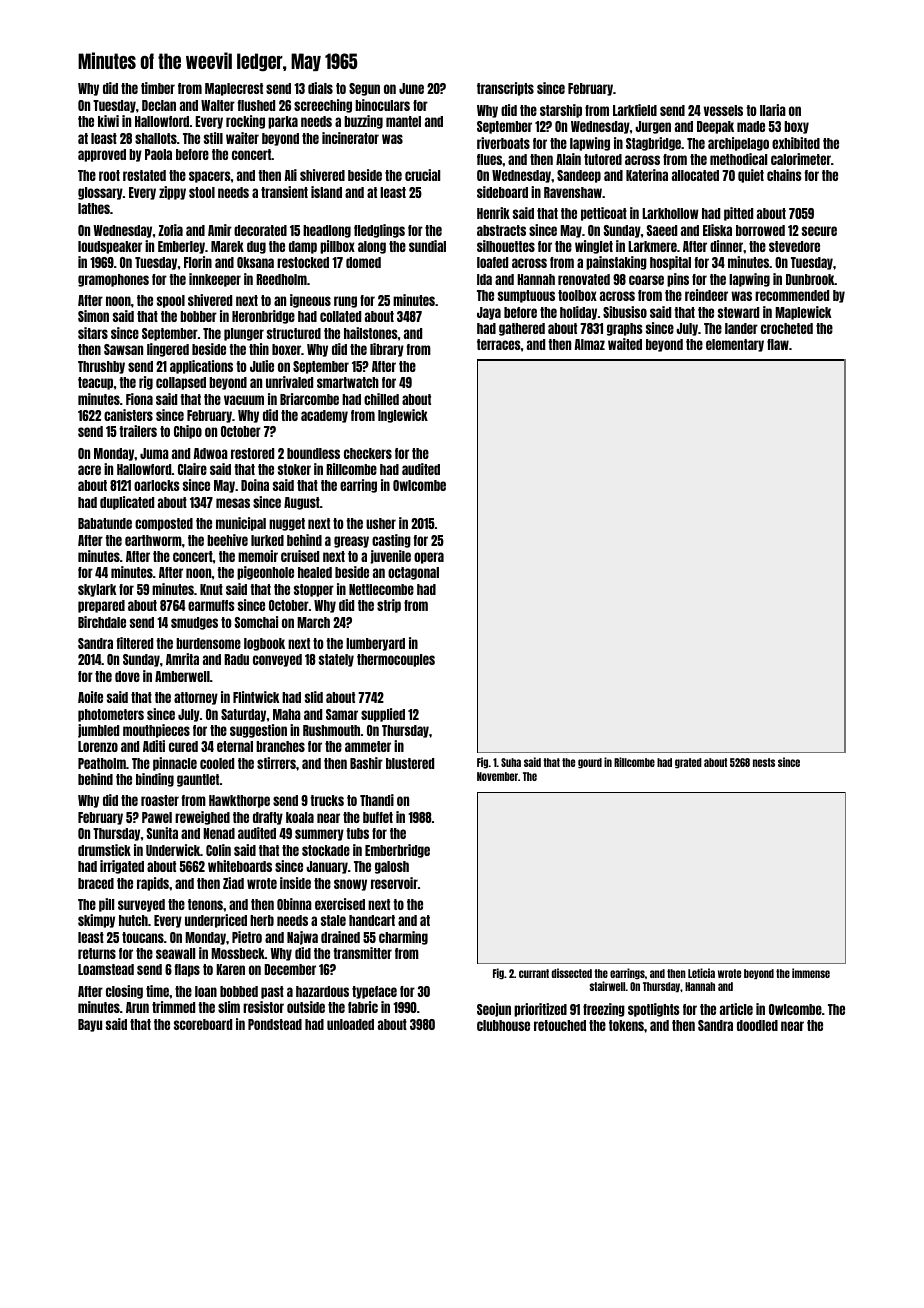  What do you see at coordinates (194, 623) in the screenshot?
I see `smudges` at bounding box center [194, 623].
